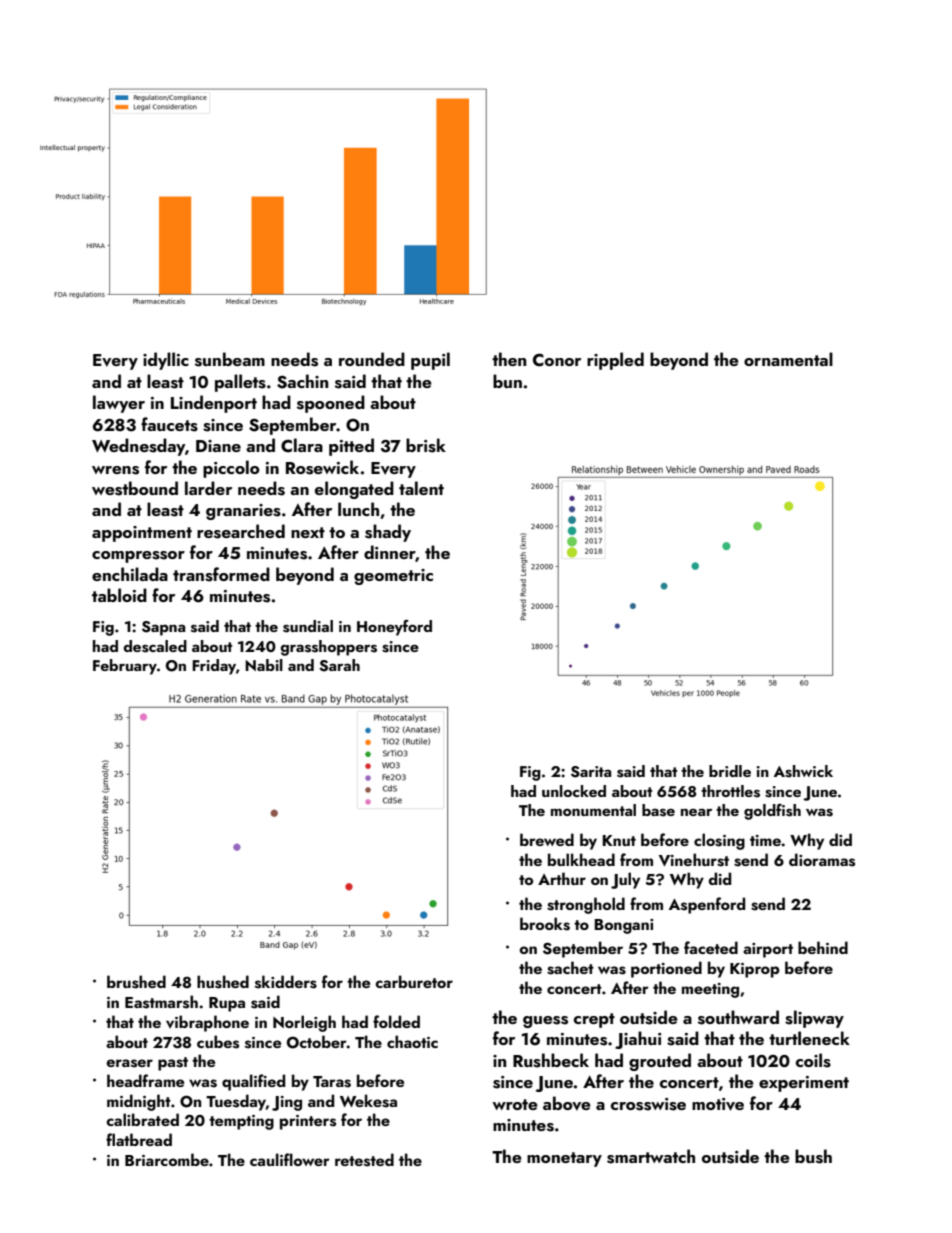  What do you see at coordinates (136, 982) in the screenshot?
I see `brushed` at bounding box center [136, 982].
